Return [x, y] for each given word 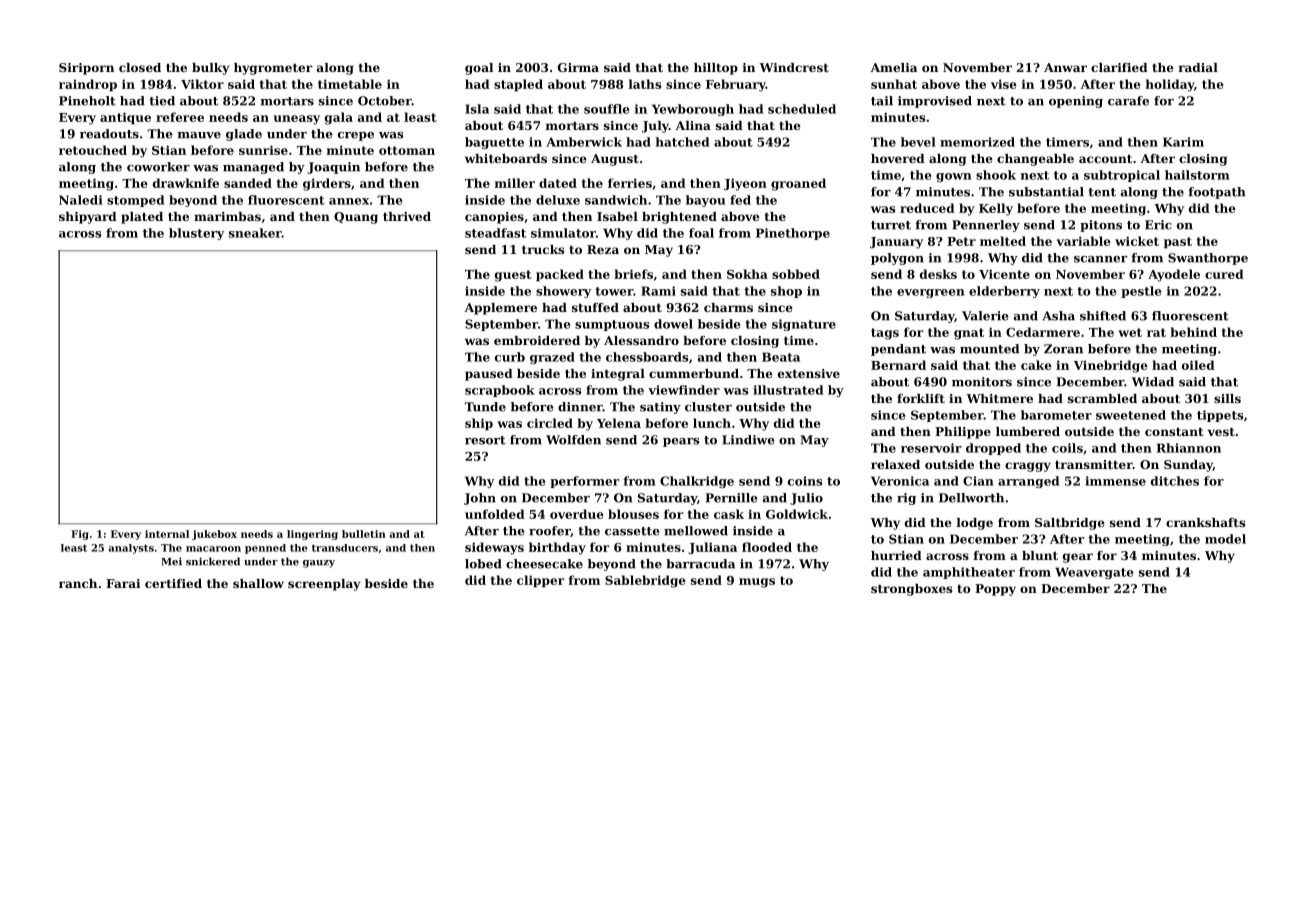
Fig [80, 535]
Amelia [894, 67]
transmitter [1094, 464]
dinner [580, 407]
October [385, 101]
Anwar [1065, 67]
